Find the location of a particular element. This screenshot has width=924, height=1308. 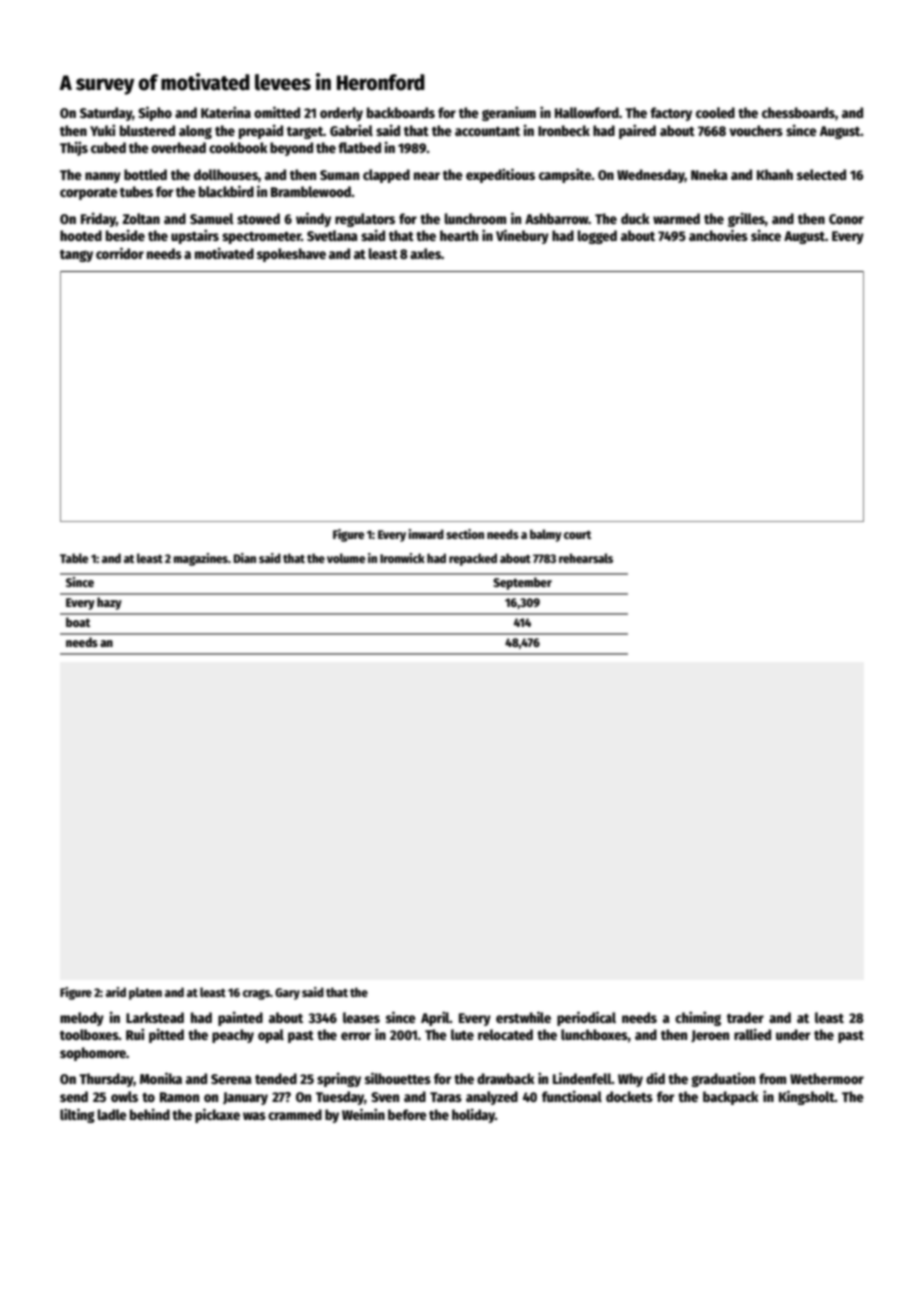

cooled is located at coordinates (715, 112).
